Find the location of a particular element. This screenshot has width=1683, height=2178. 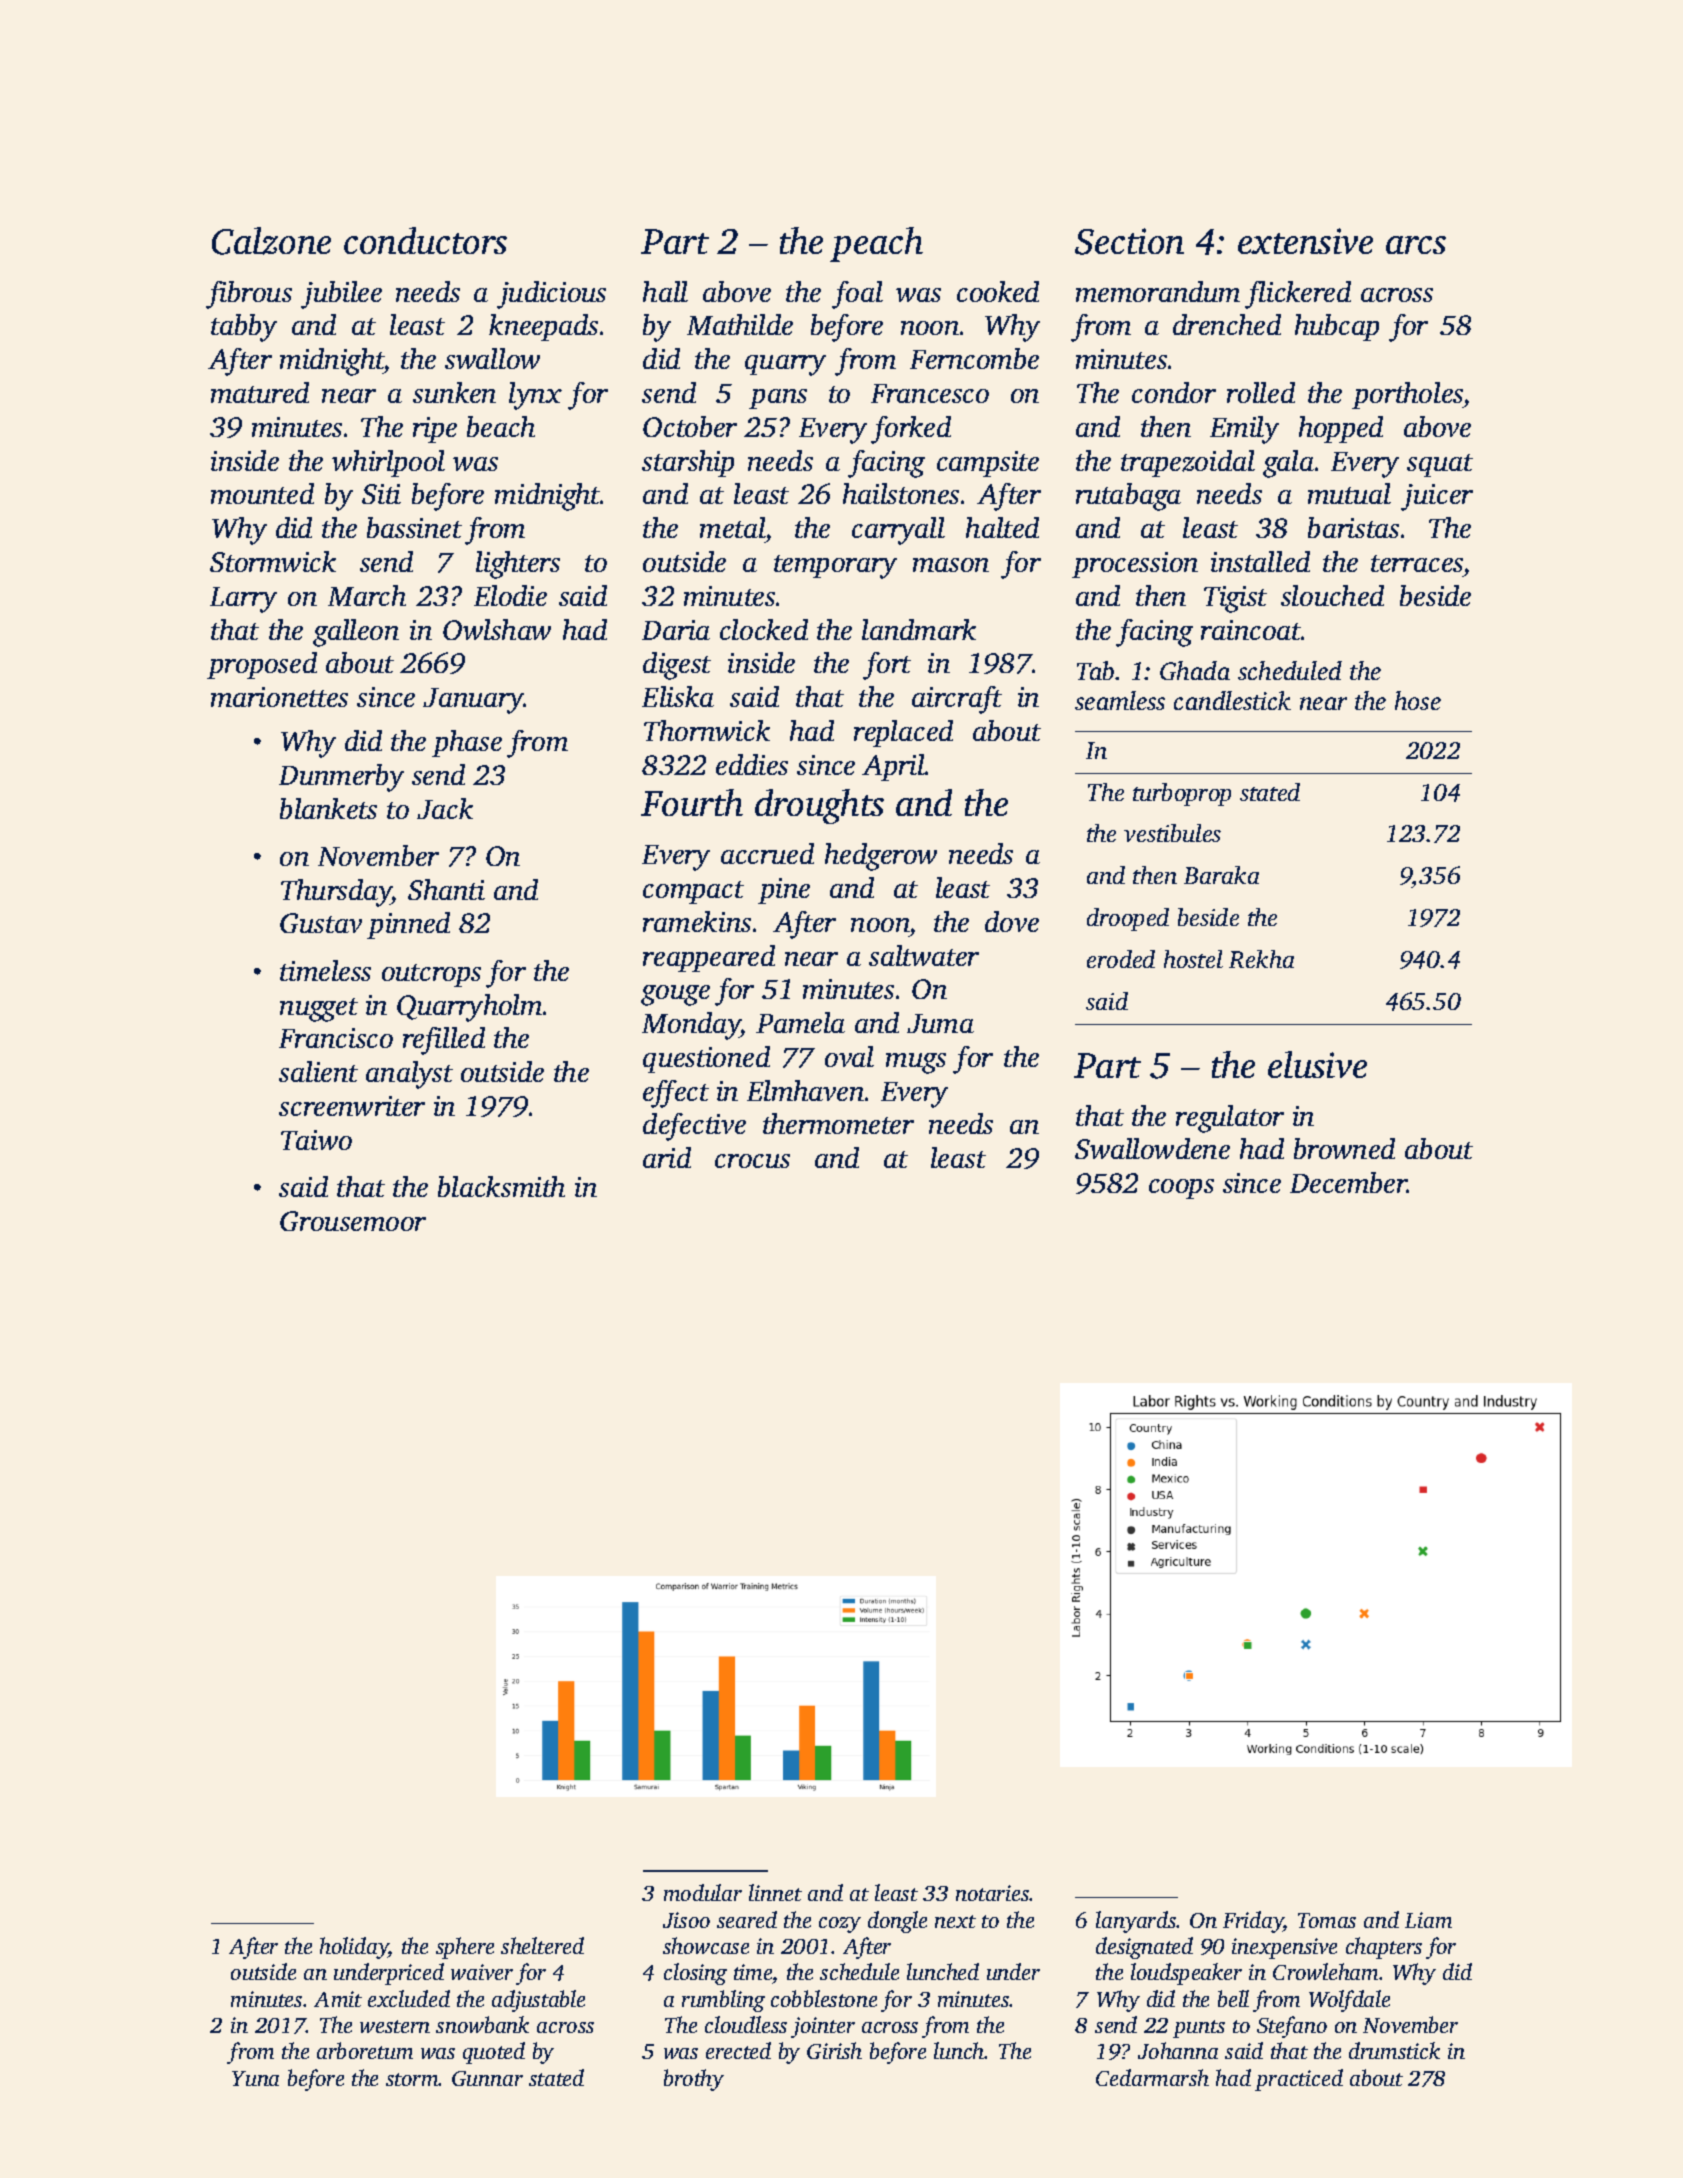

fibrous is located at coordinates (249, 295).
